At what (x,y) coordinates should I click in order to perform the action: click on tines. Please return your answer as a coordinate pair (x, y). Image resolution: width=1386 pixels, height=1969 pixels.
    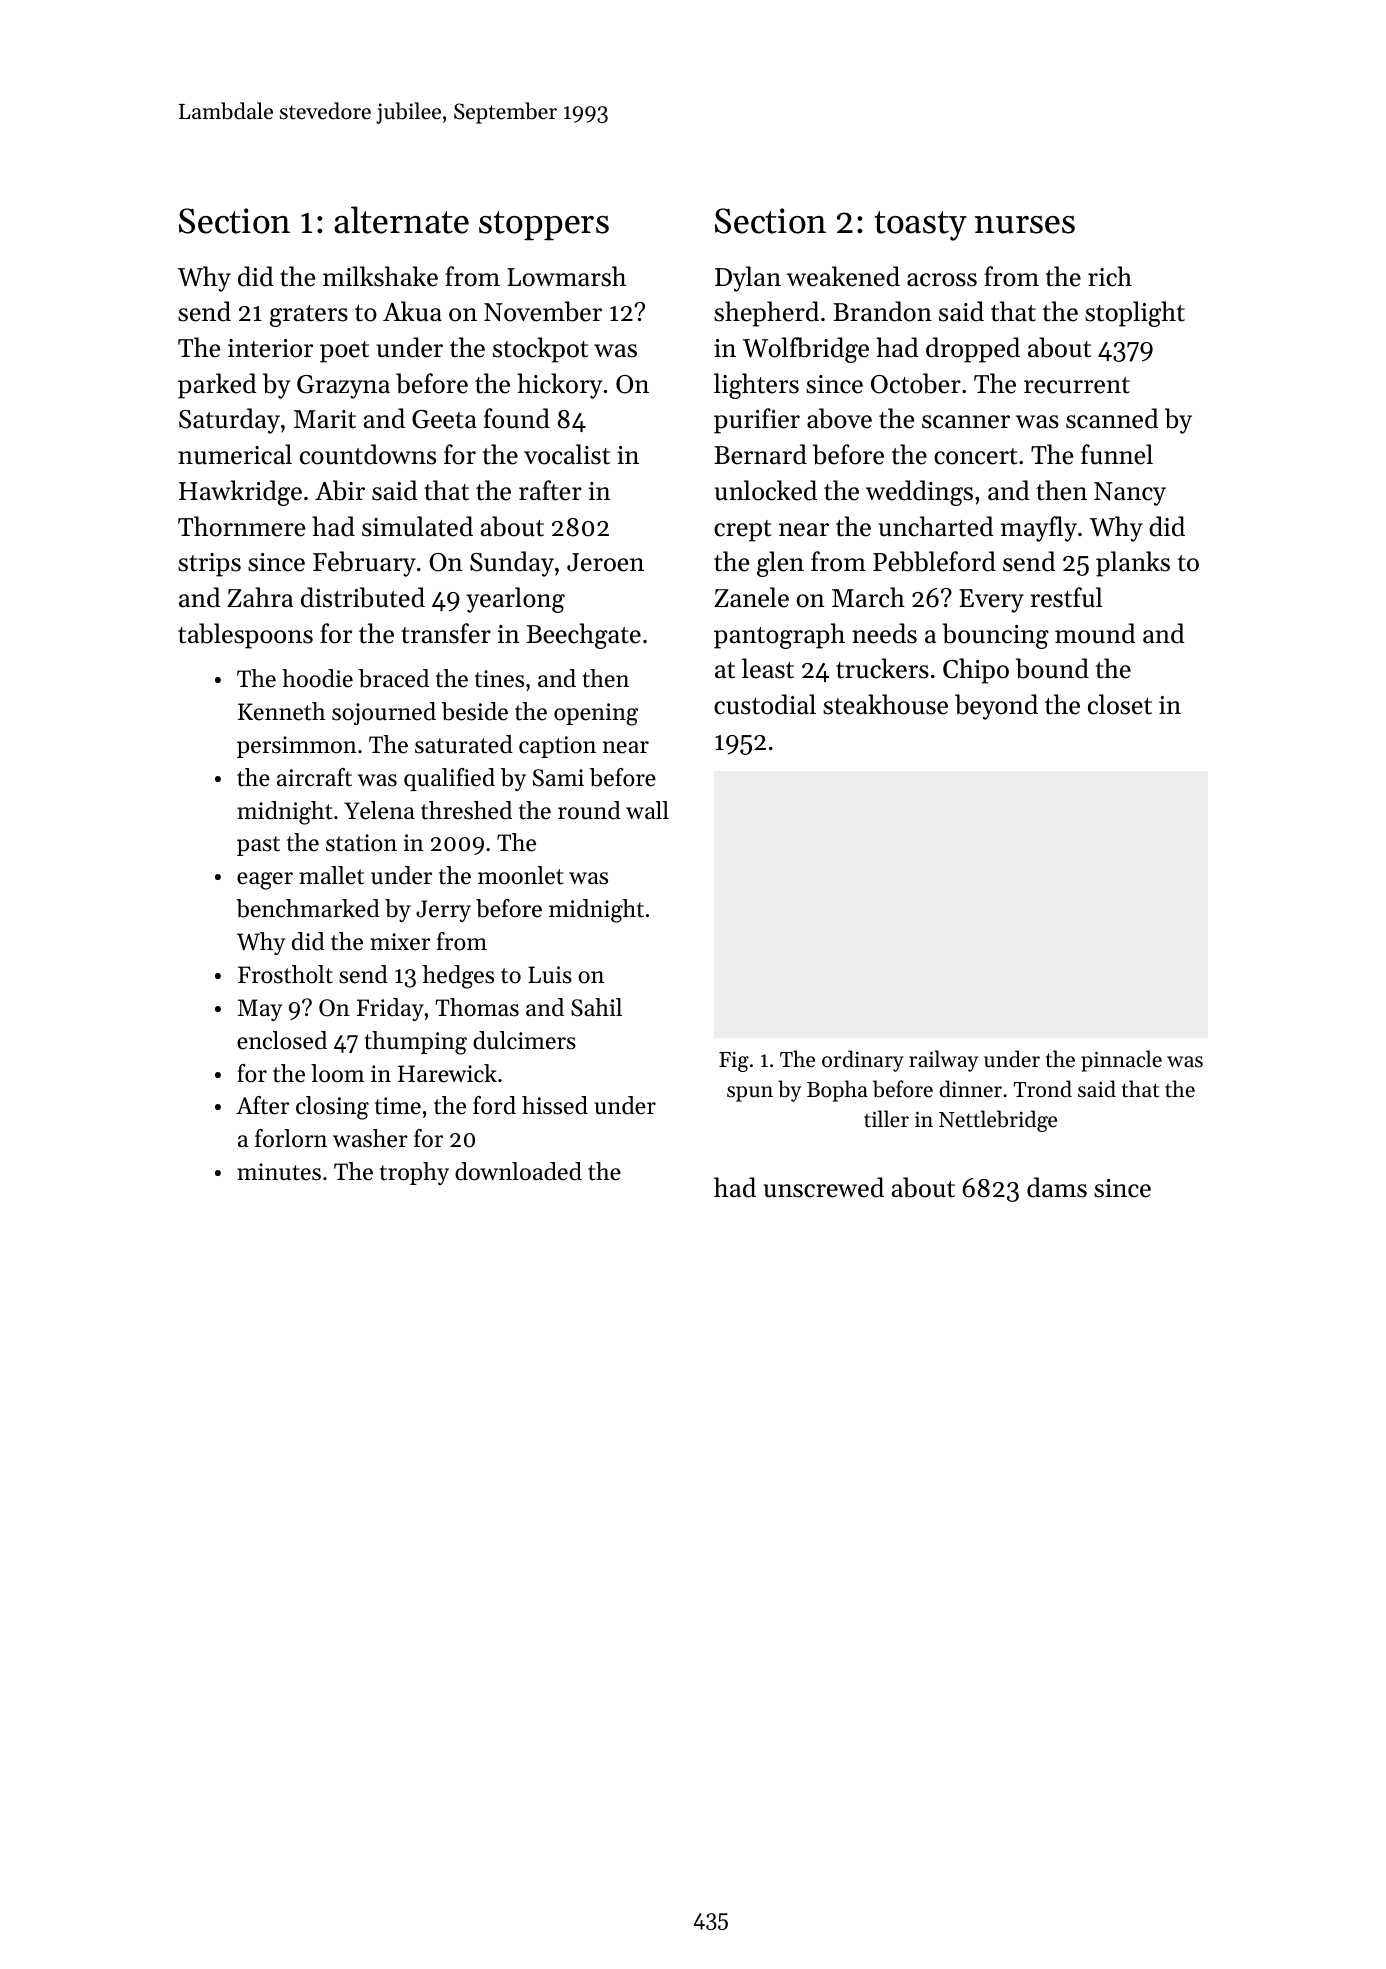
    Looking at the image, I should click on (499, 679).
